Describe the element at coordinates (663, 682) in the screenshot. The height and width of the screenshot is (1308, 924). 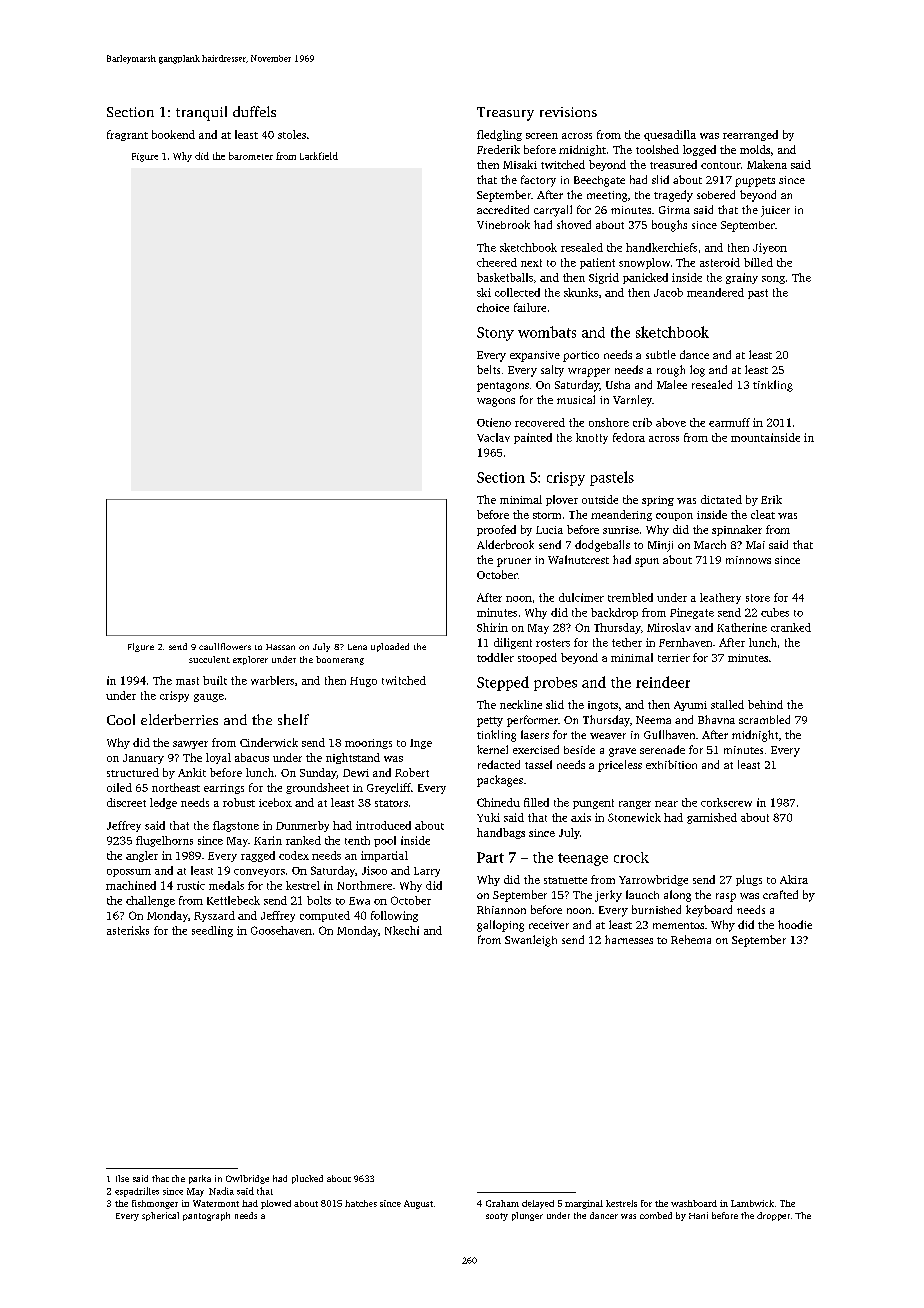
I see `reindeer` at that location.
